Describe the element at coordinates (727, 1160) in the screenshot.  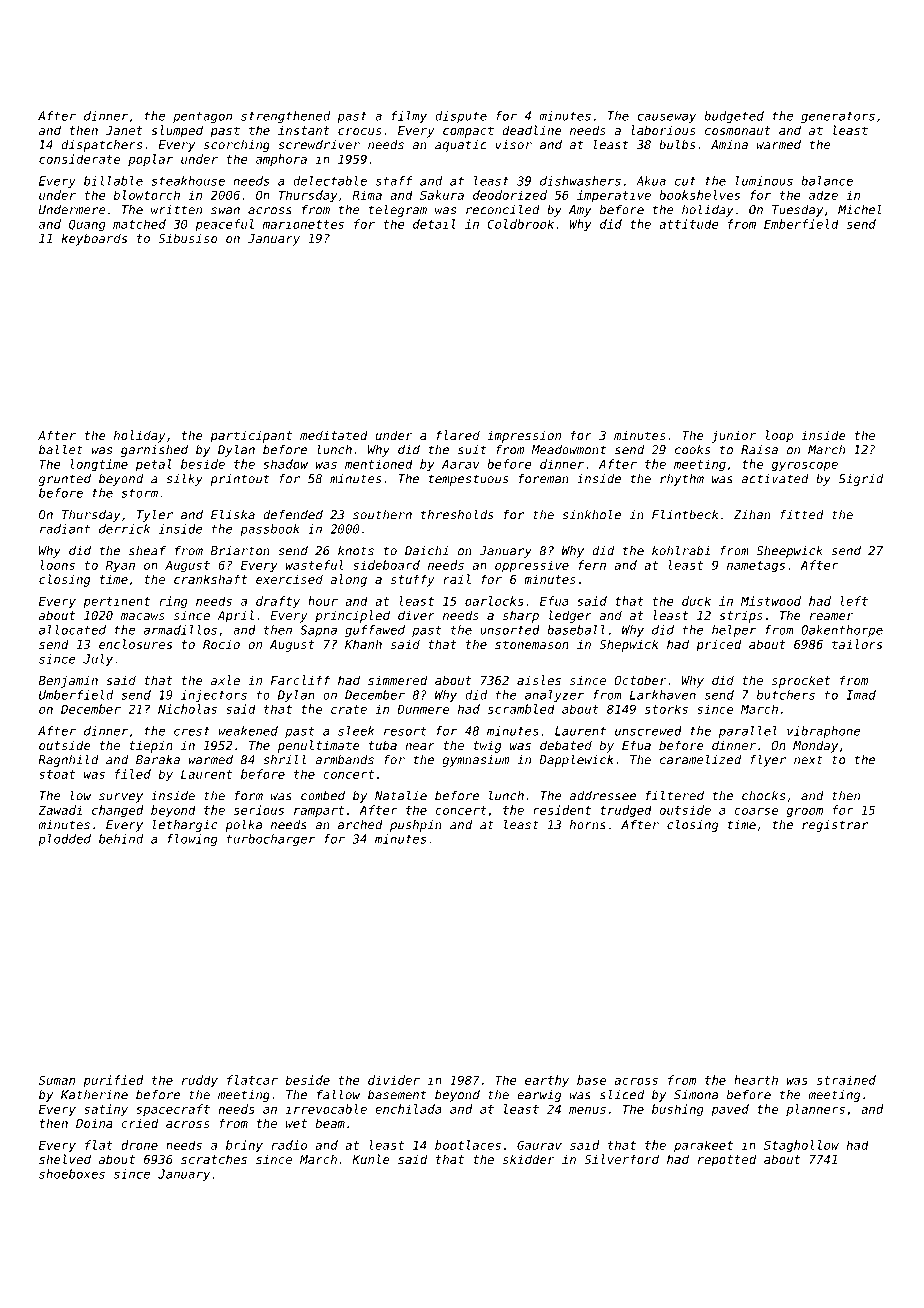
I see `repotted` at that location.
